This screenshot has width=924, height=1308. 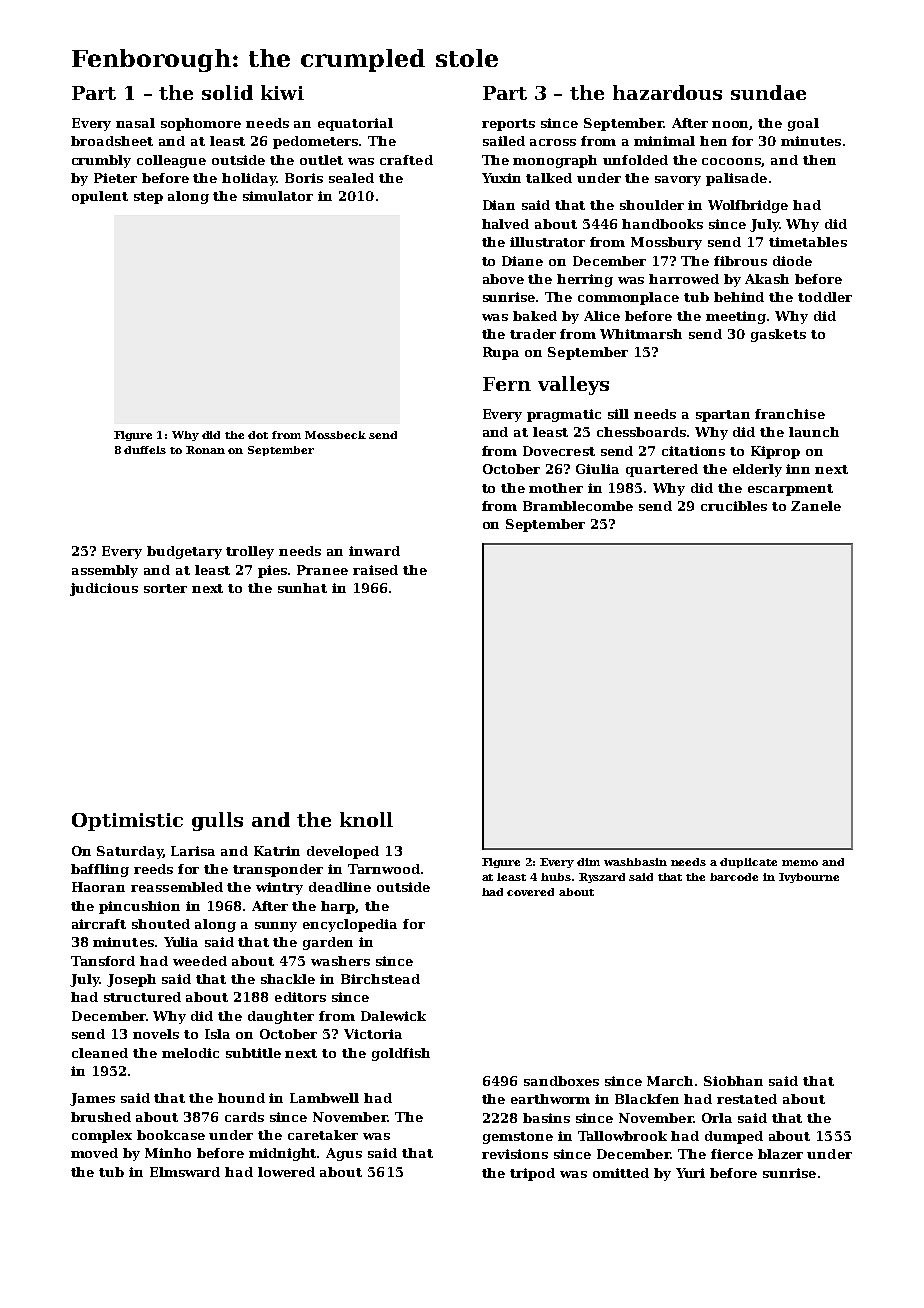 I want to click on knoll, so click(x=366, y=819).
